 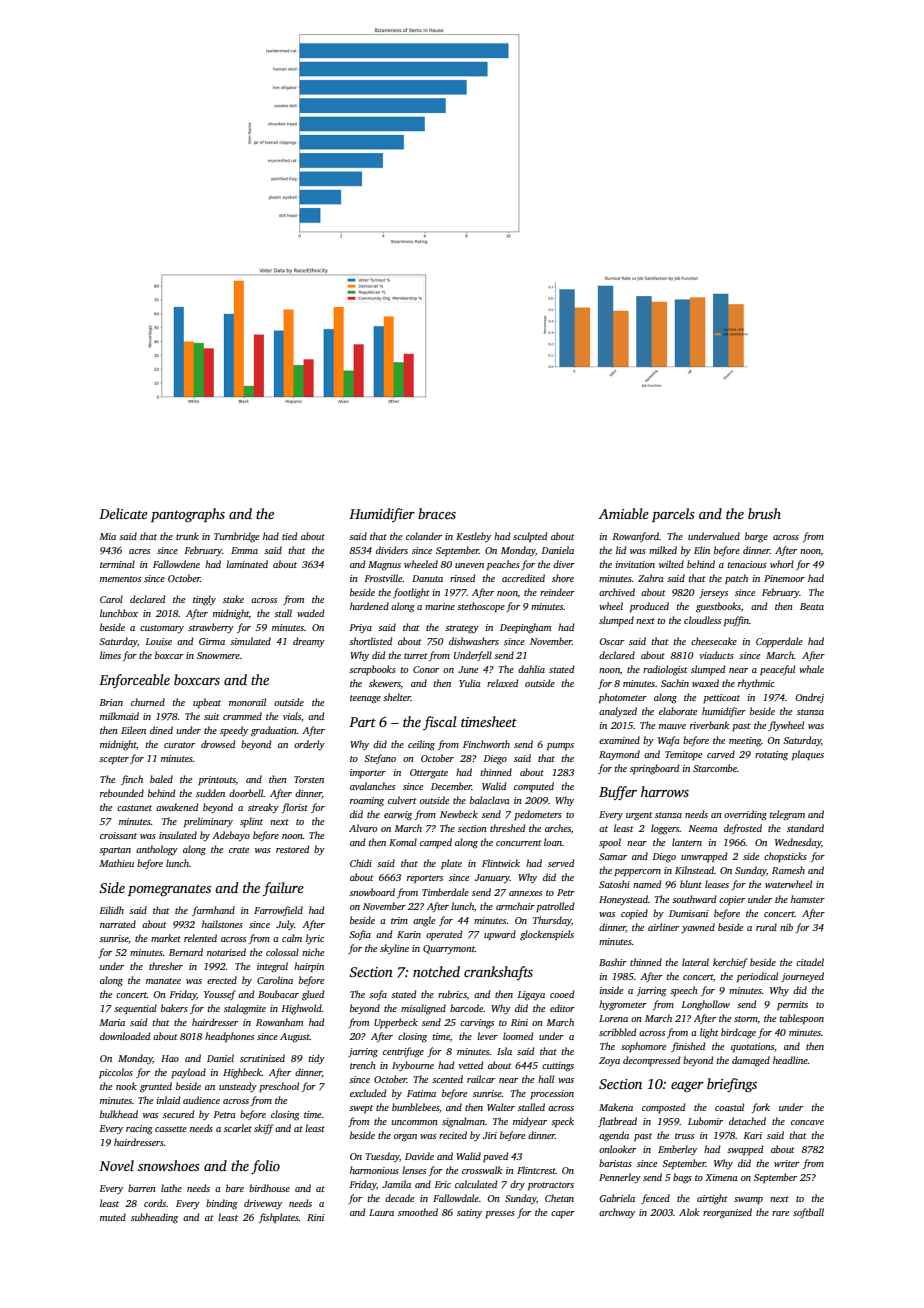 I want to click on meeting, so click(x=745, y=742).
